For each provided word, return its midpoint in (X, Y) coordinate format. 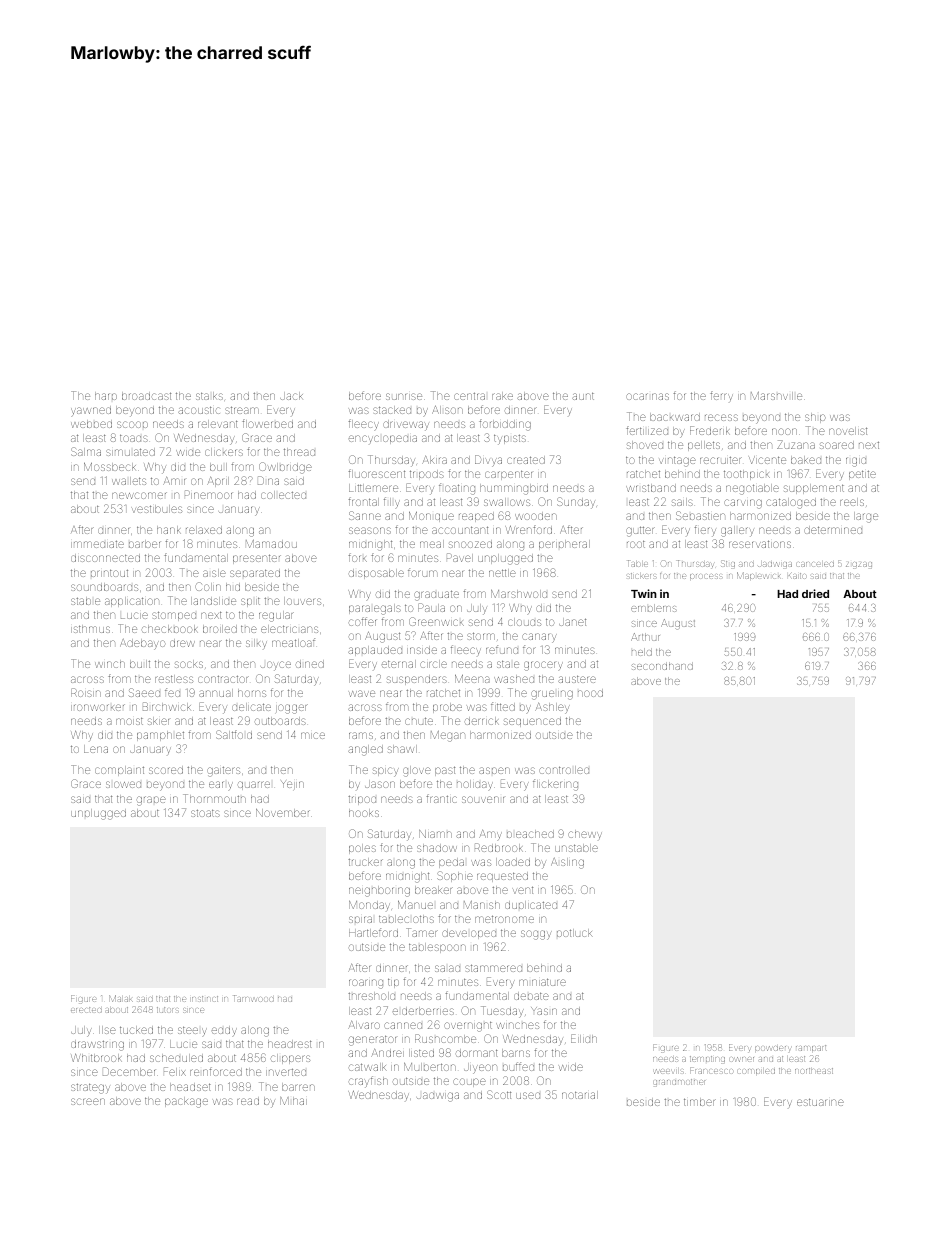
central (469, 396)
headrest (290, 1044)
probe (447, 708)
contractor (223, 679)
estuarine (820, 1102)
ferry (721, 396)
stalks (209, 396)
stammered (493, 968)
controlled (564, 770)
